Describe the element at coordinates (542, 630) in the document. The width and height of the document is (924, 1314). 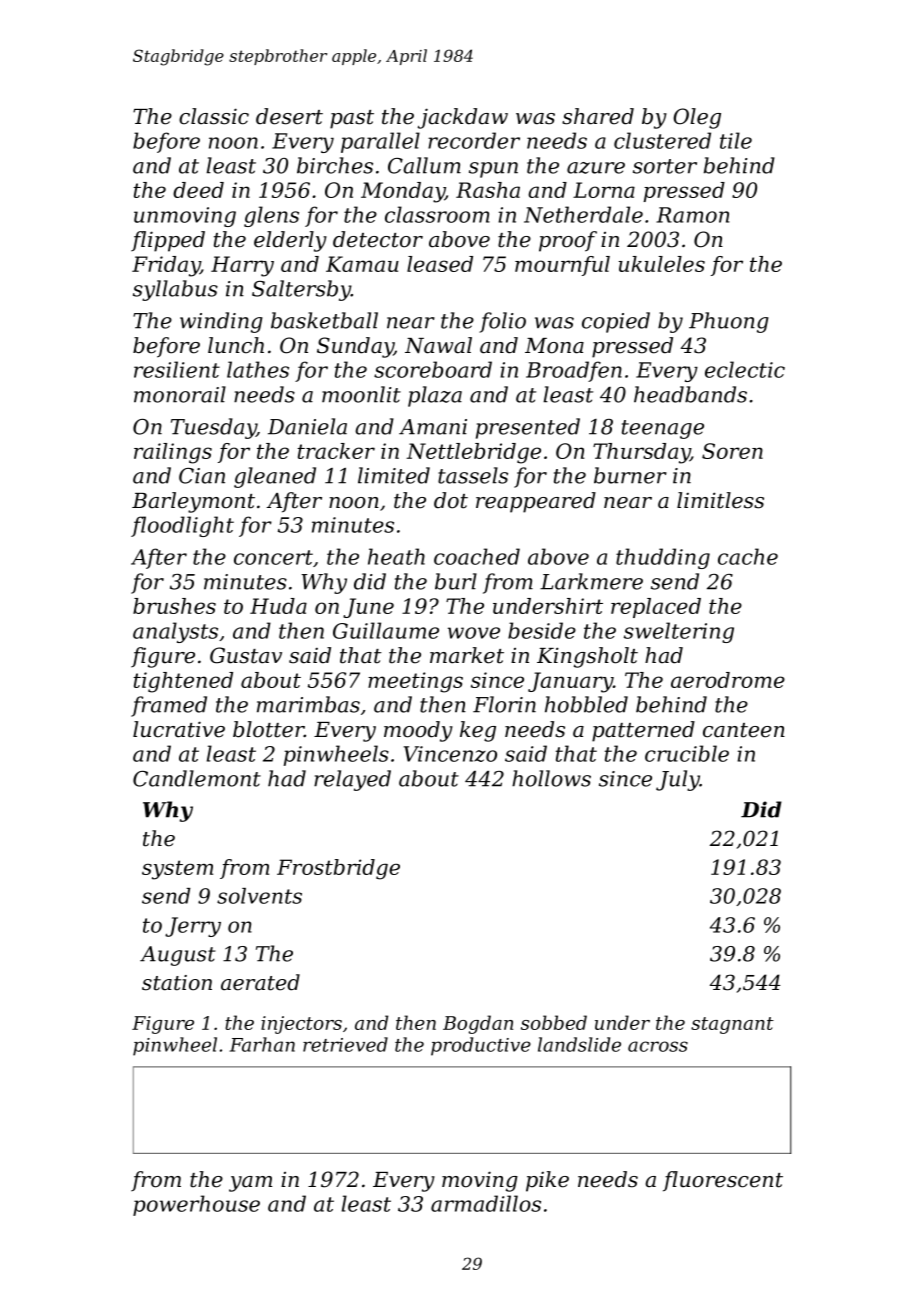
I see `beside` at that location.
